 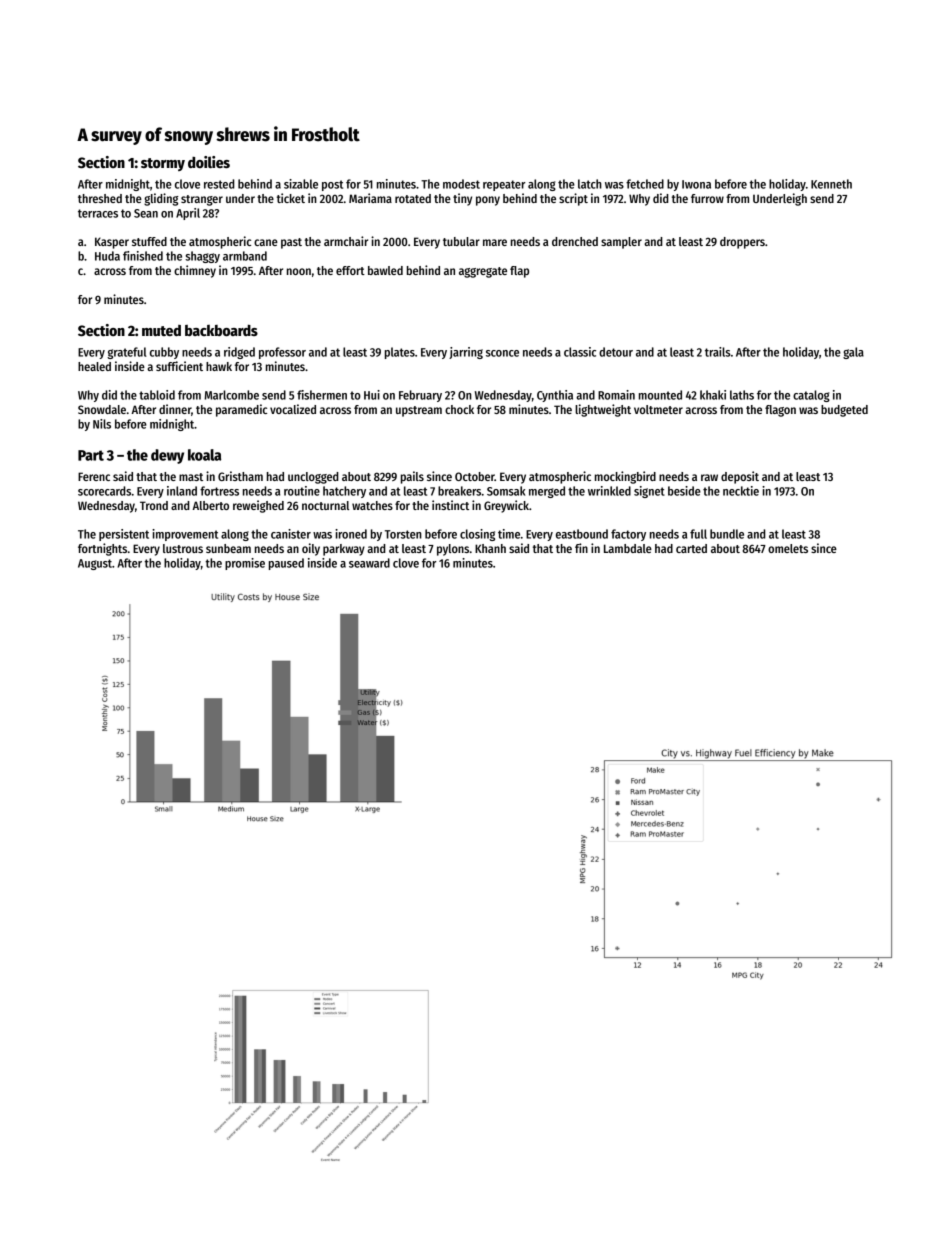 I want to click on raw, so click(x=709, y=477).
